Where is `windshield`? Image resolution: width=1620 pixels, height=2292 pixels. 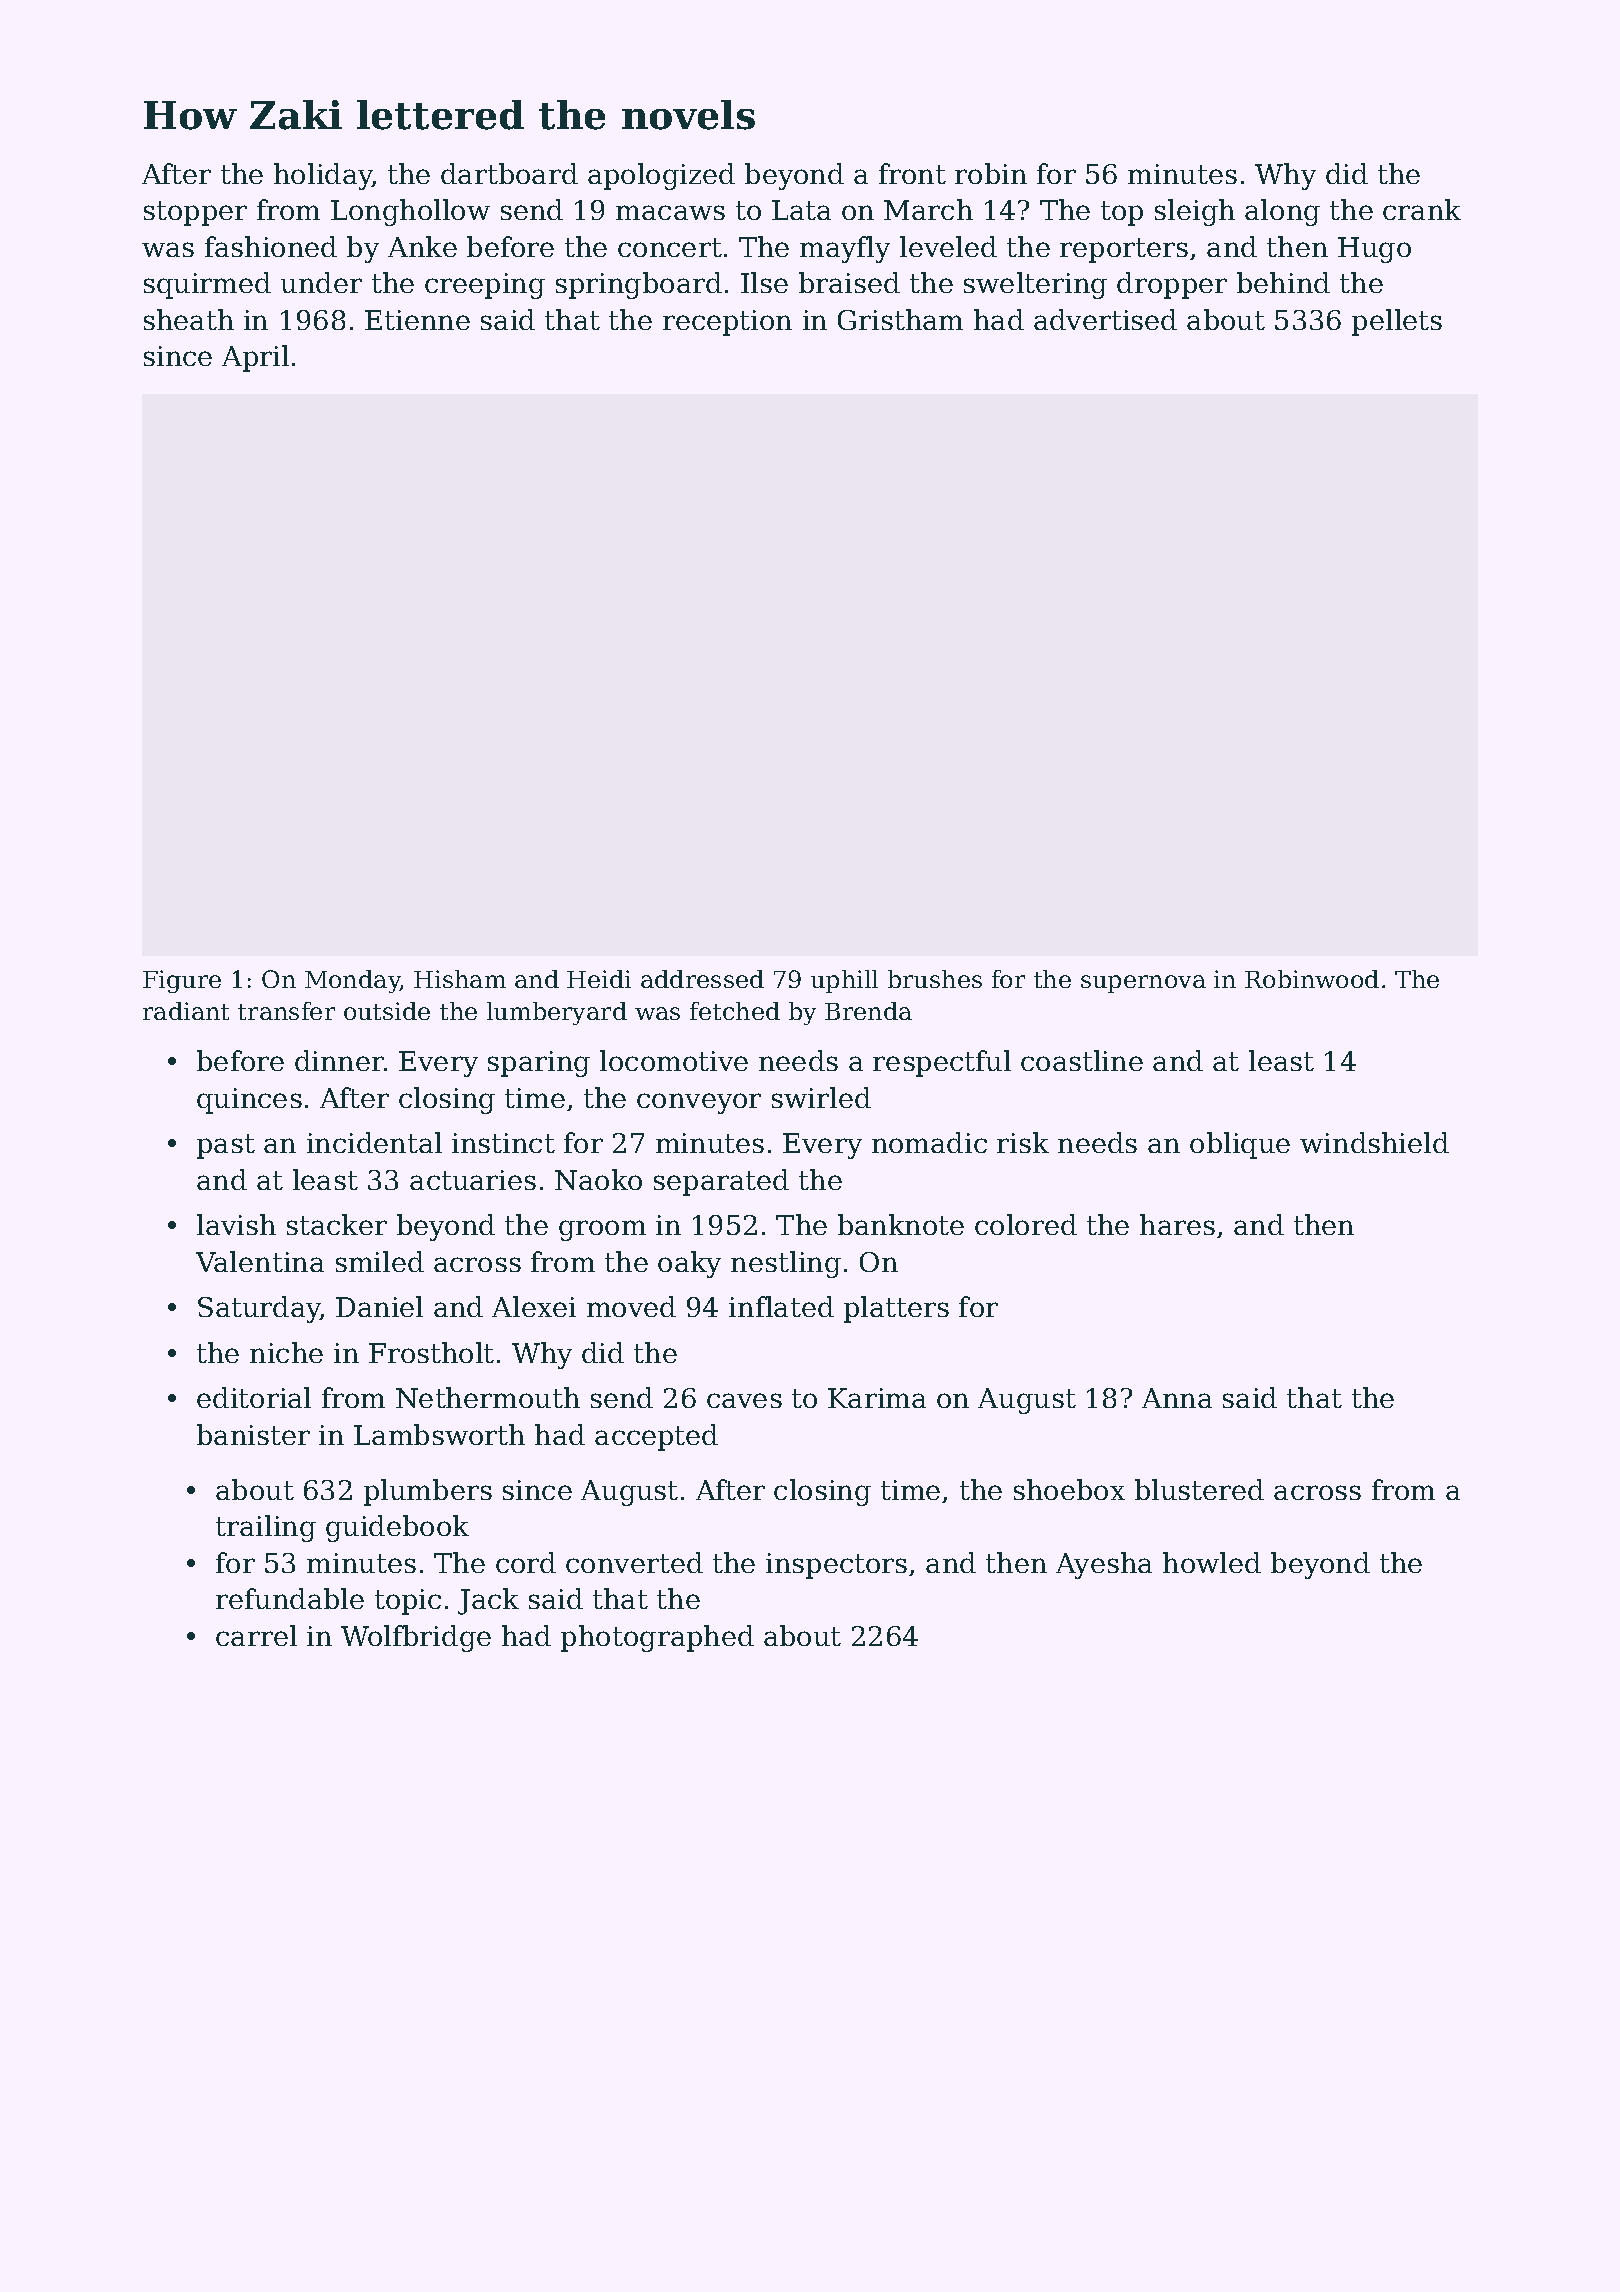 windshield is located at coordinates (1374, 1142).
